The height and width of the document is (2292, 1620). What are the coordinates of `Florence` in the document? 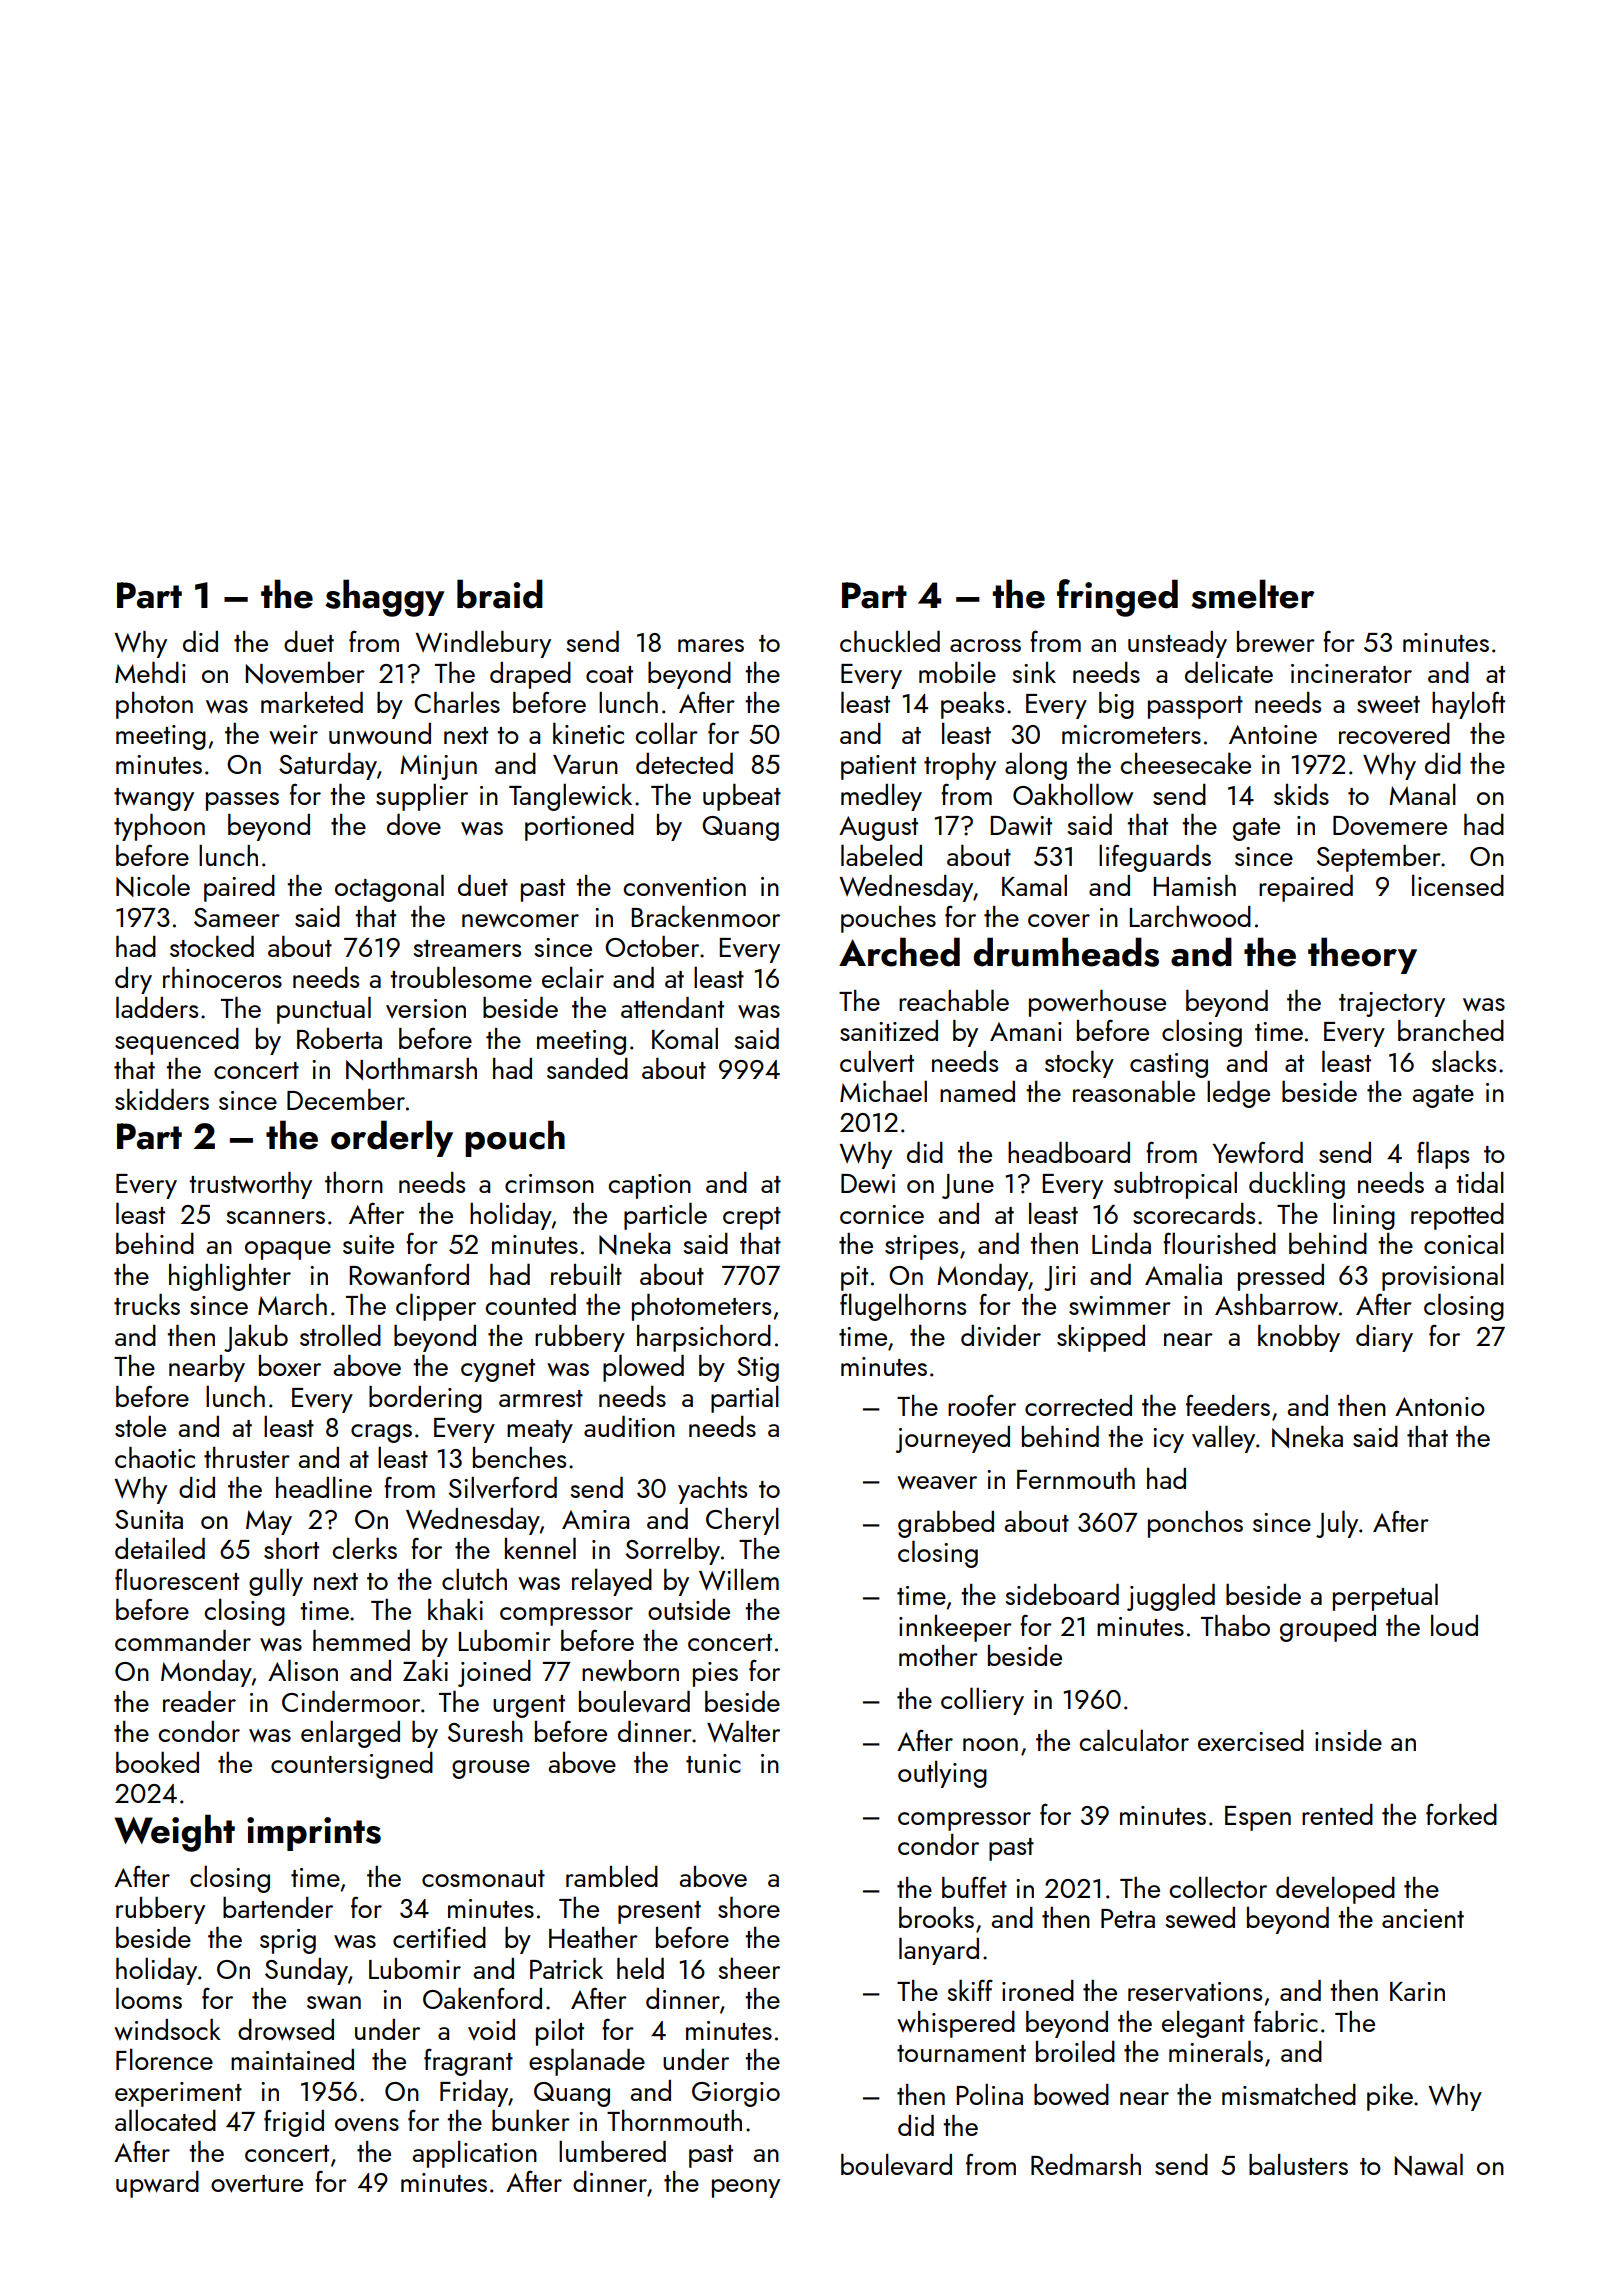 It's located at (164, 2059).
